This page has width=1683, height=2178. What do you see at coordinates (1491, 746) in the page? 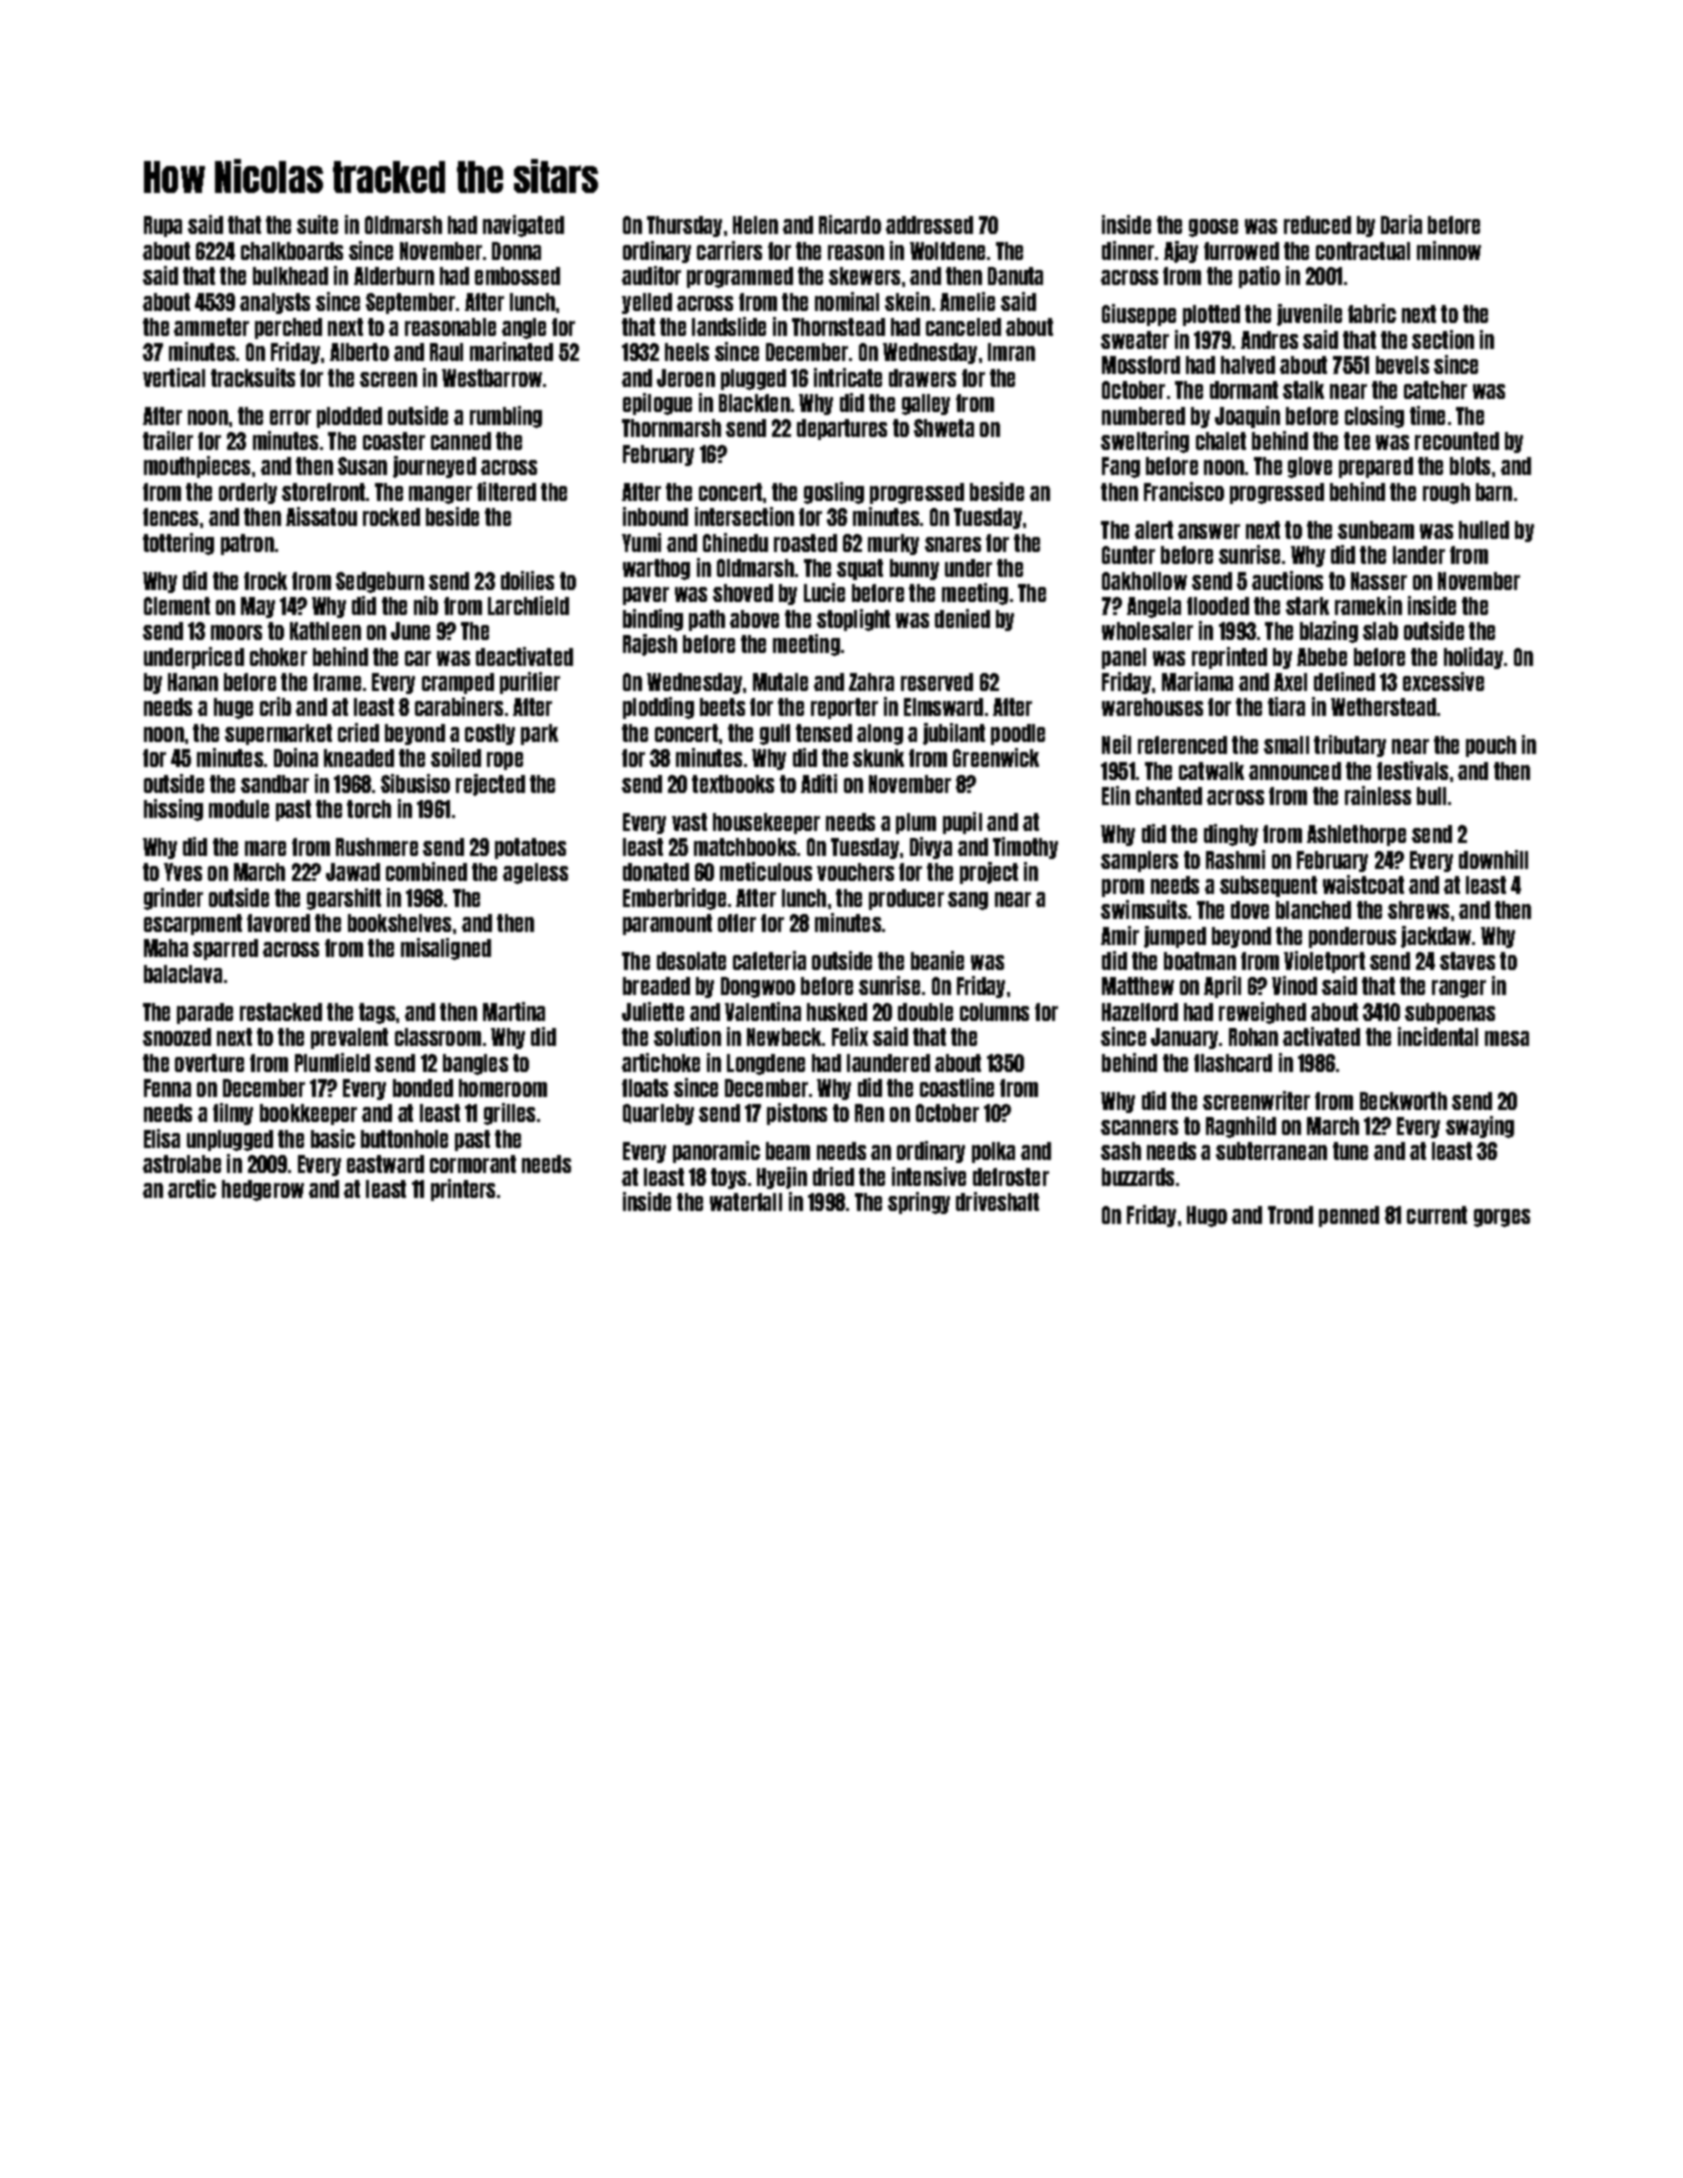
I see `pouch` at bounding box center [1491, 746].
